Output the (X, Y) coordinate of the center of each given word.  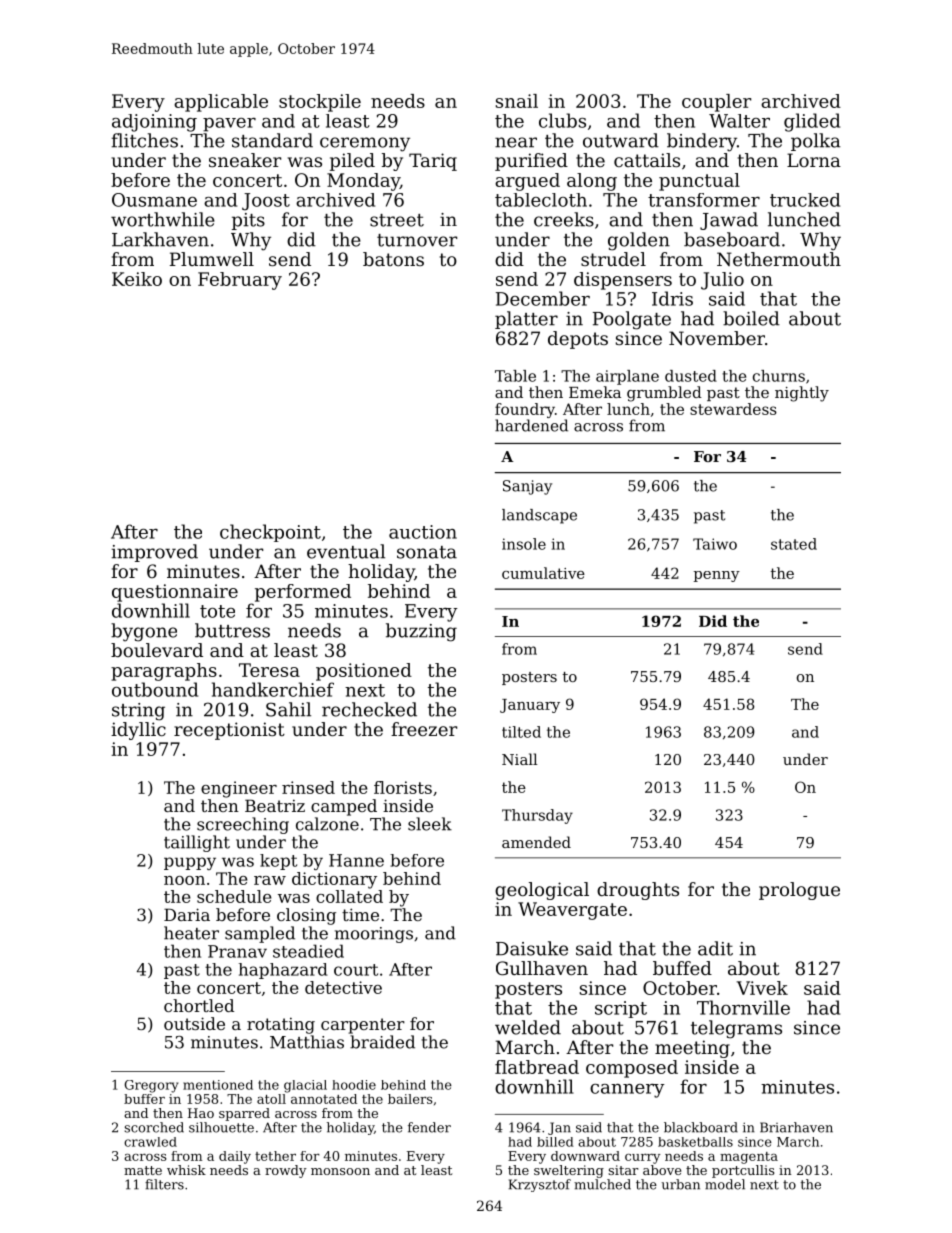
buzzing (421, 632)
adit (715, 948)
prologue (799, 891)
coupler (716, 103)
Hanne (356, 860)
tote (217, 611)
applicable (221, 103)
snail (517, 101)
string (138, 712)
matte (143, 1170)
